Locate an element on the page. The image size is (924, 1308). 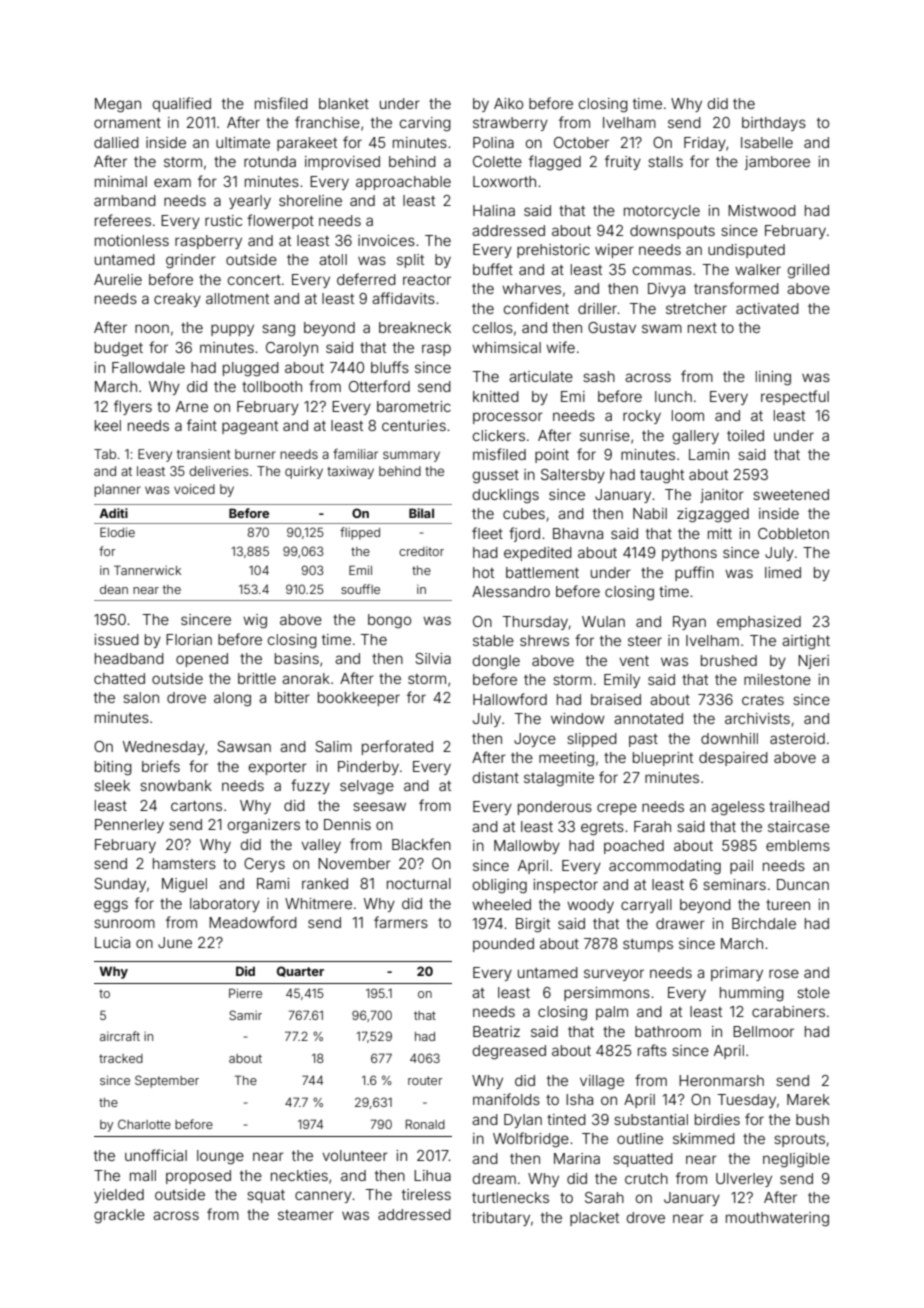
briefs is located at coordinates (161, 766).
